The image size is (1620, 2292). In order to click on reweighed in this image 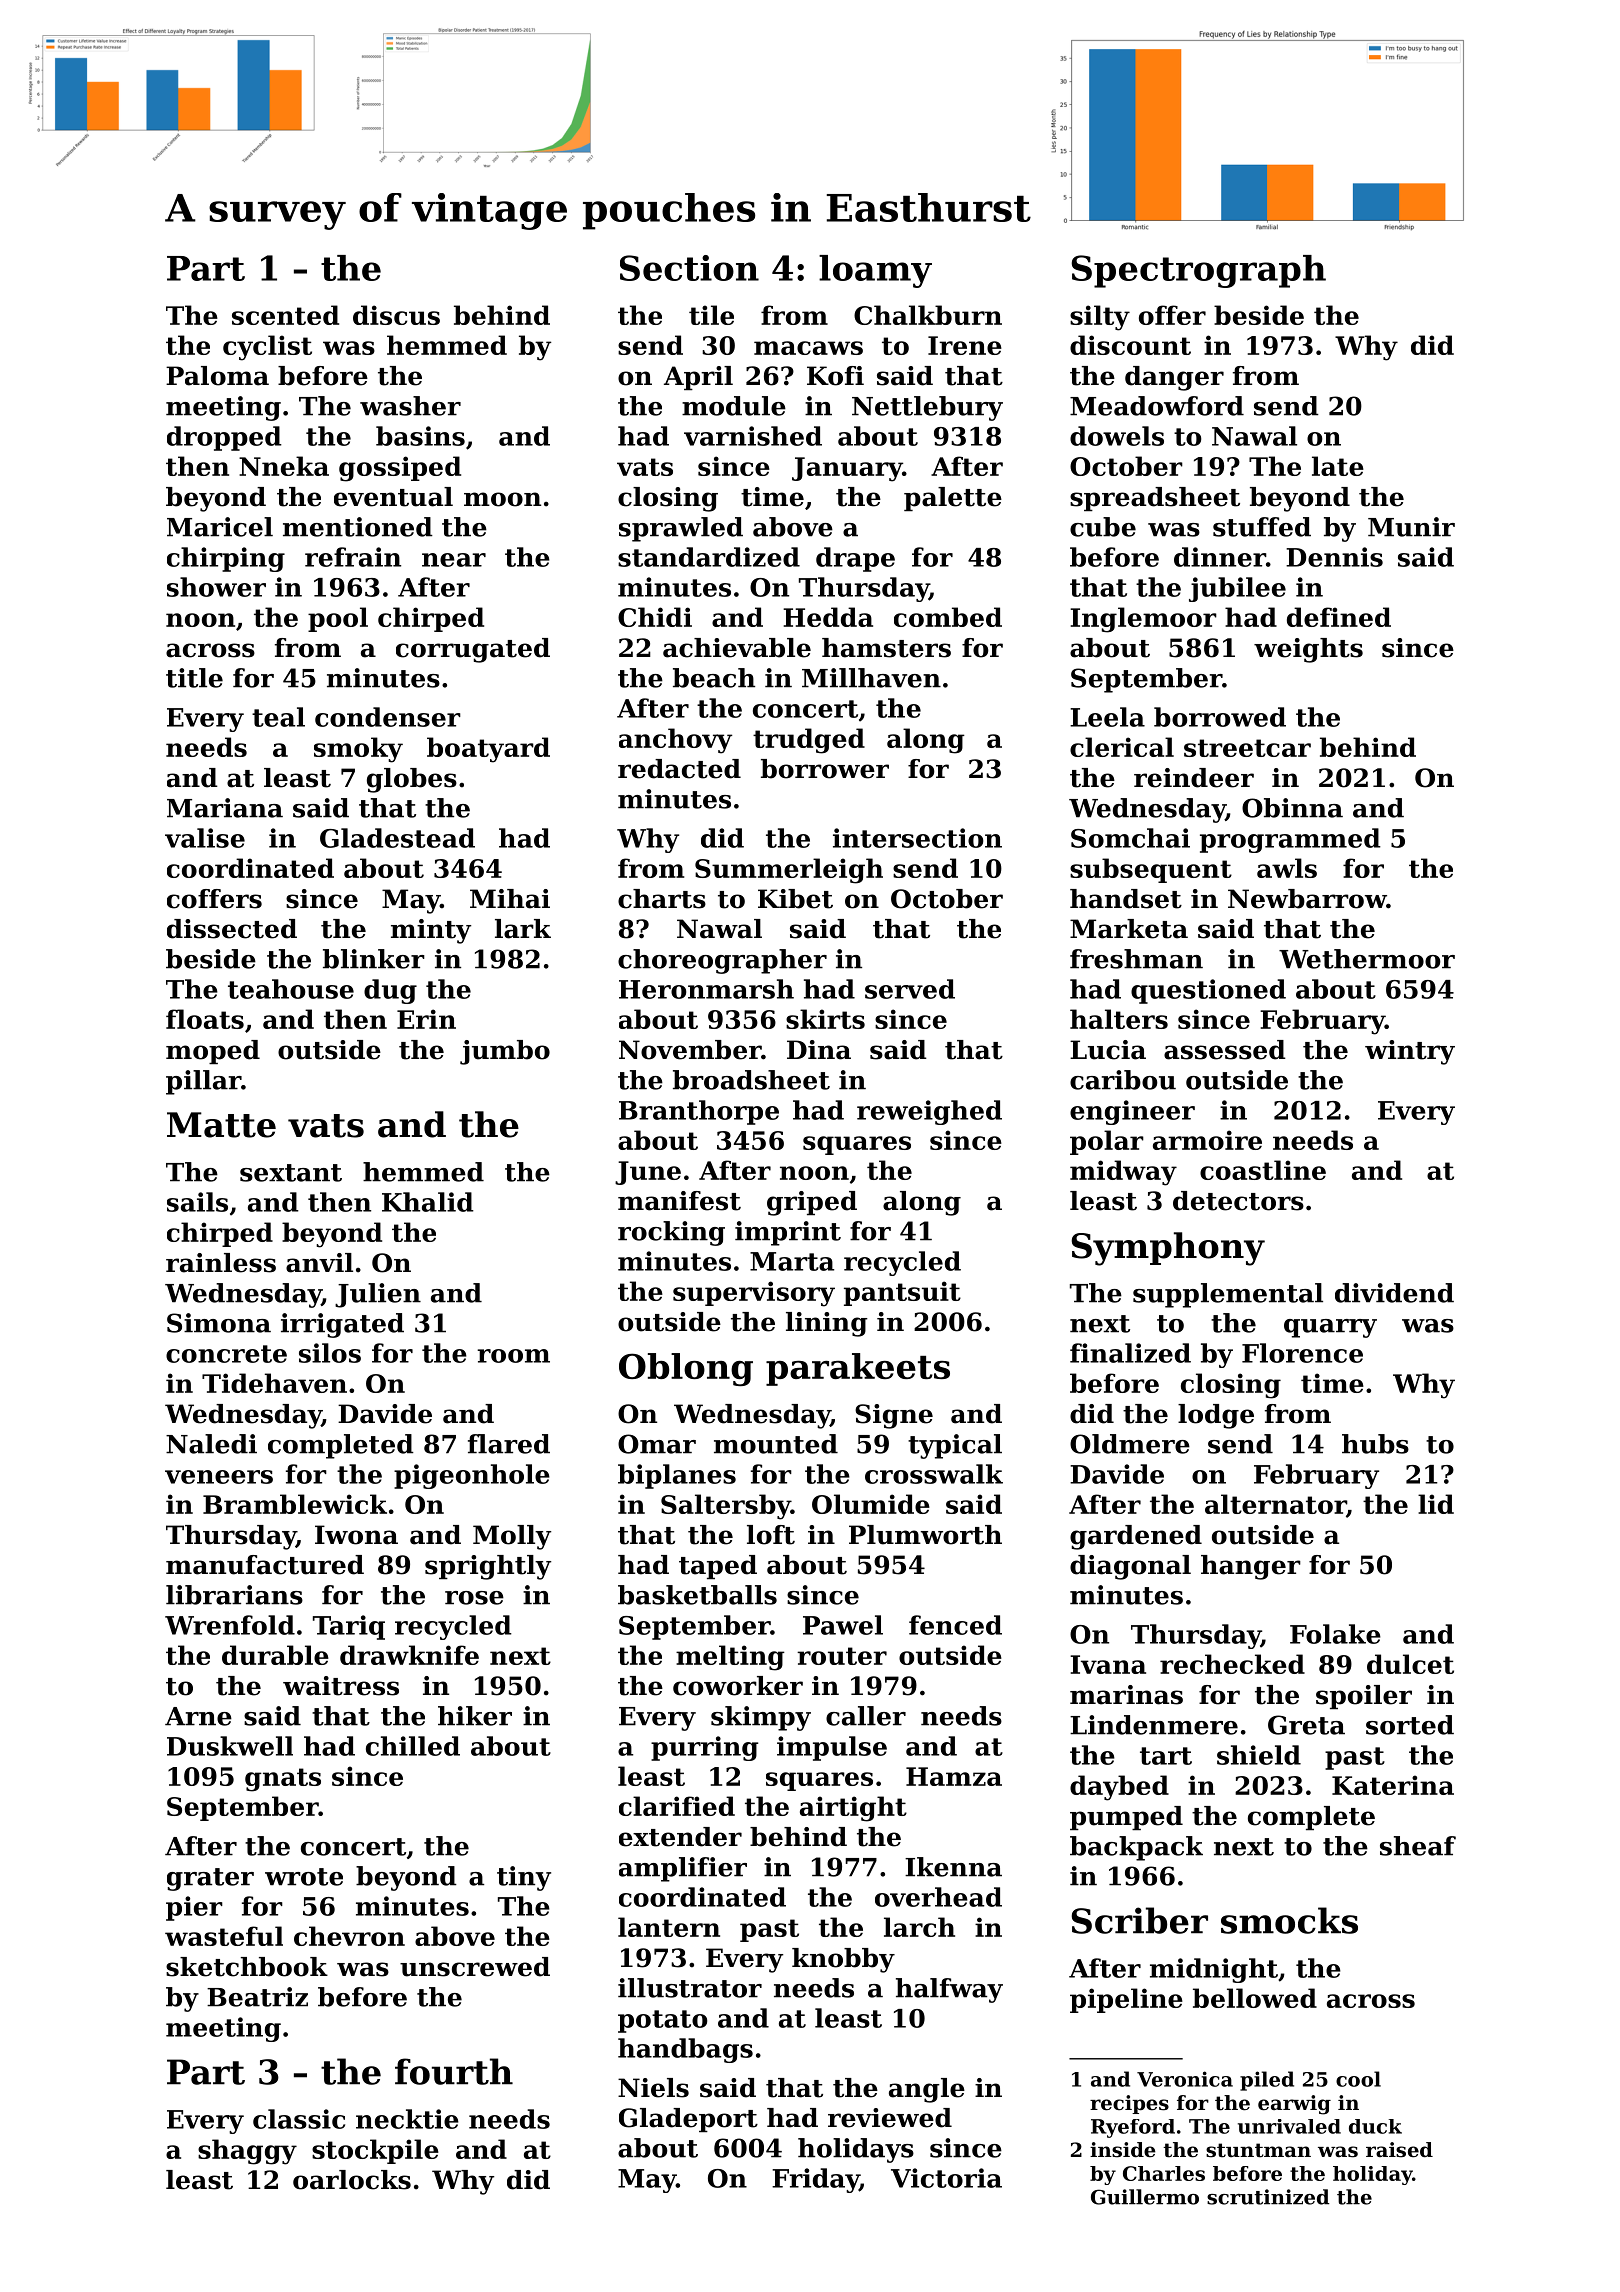, I will do `click(929, 1112)`.
